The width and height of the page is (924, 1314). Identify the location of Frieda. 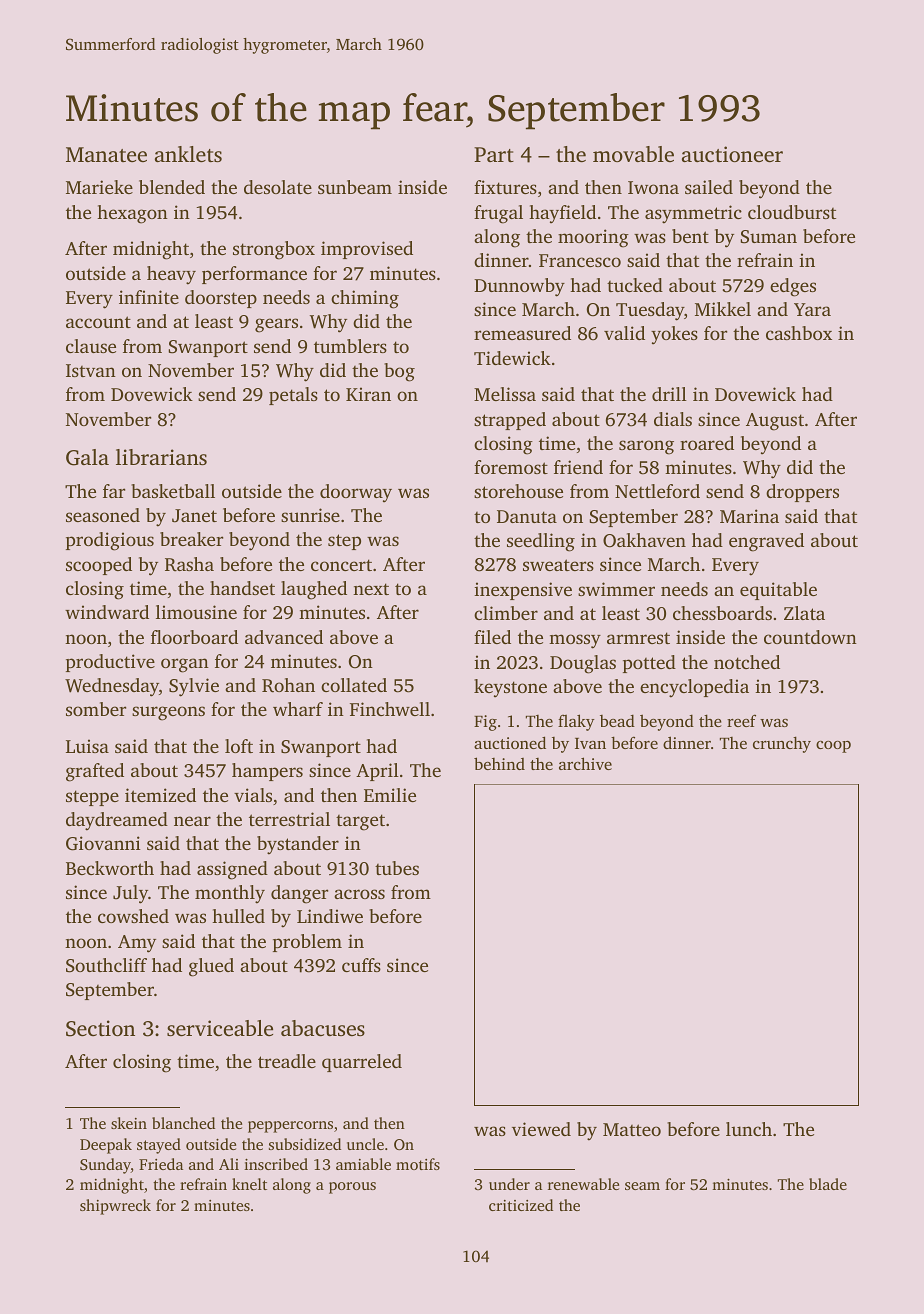
(161, 1164).
